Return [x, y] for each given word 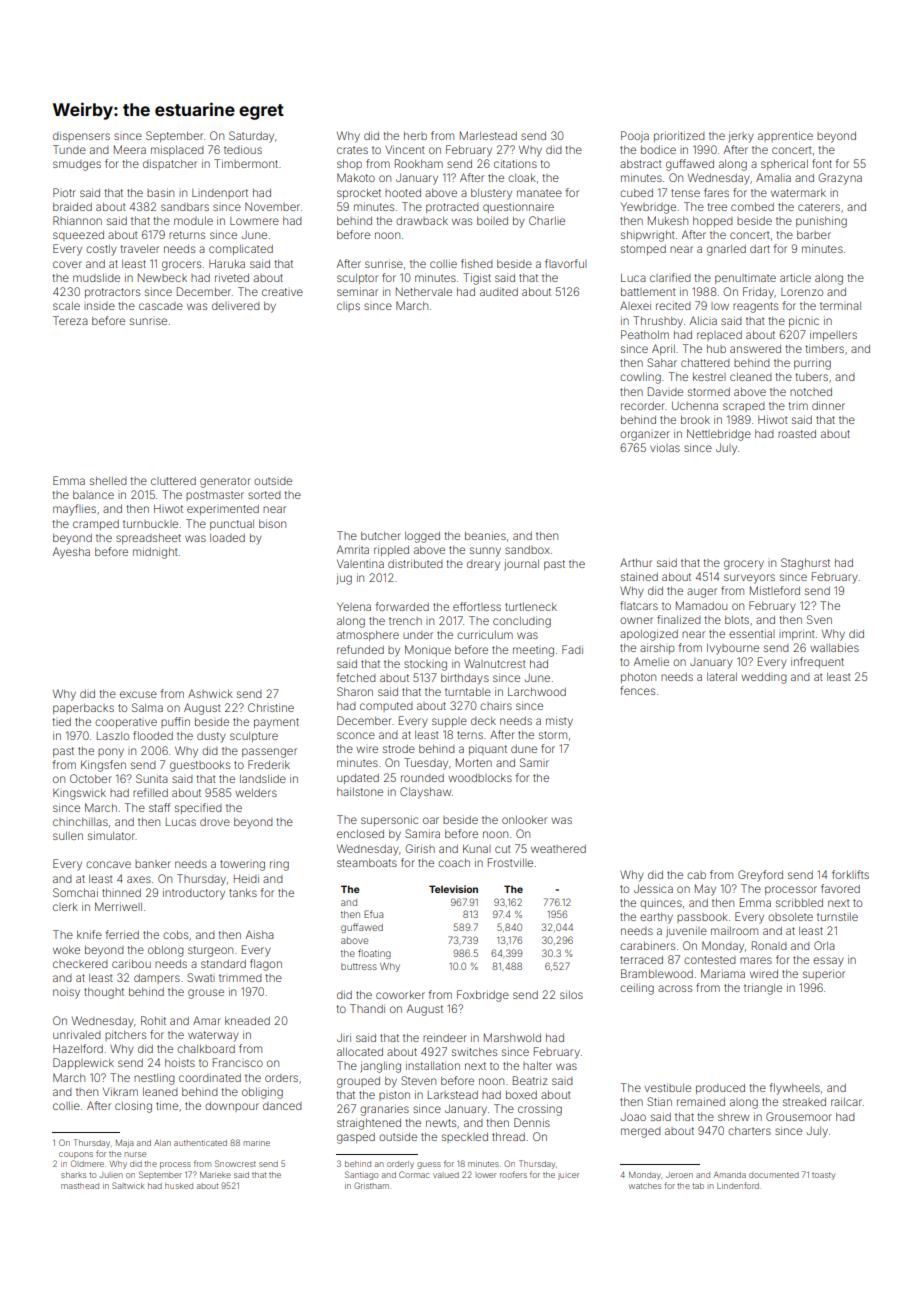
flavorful [566, 263]
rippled [391, 550]
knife [89, 934]
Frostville [510, 862]
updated [358, 779]
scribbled [799, 902]
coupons [76, 1155]
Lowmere [254, 221]
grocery [744, 565]
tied [62, 722]
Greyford [760, 876]
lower [486, 1175]
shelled [108, 481]
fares [716, 192]
